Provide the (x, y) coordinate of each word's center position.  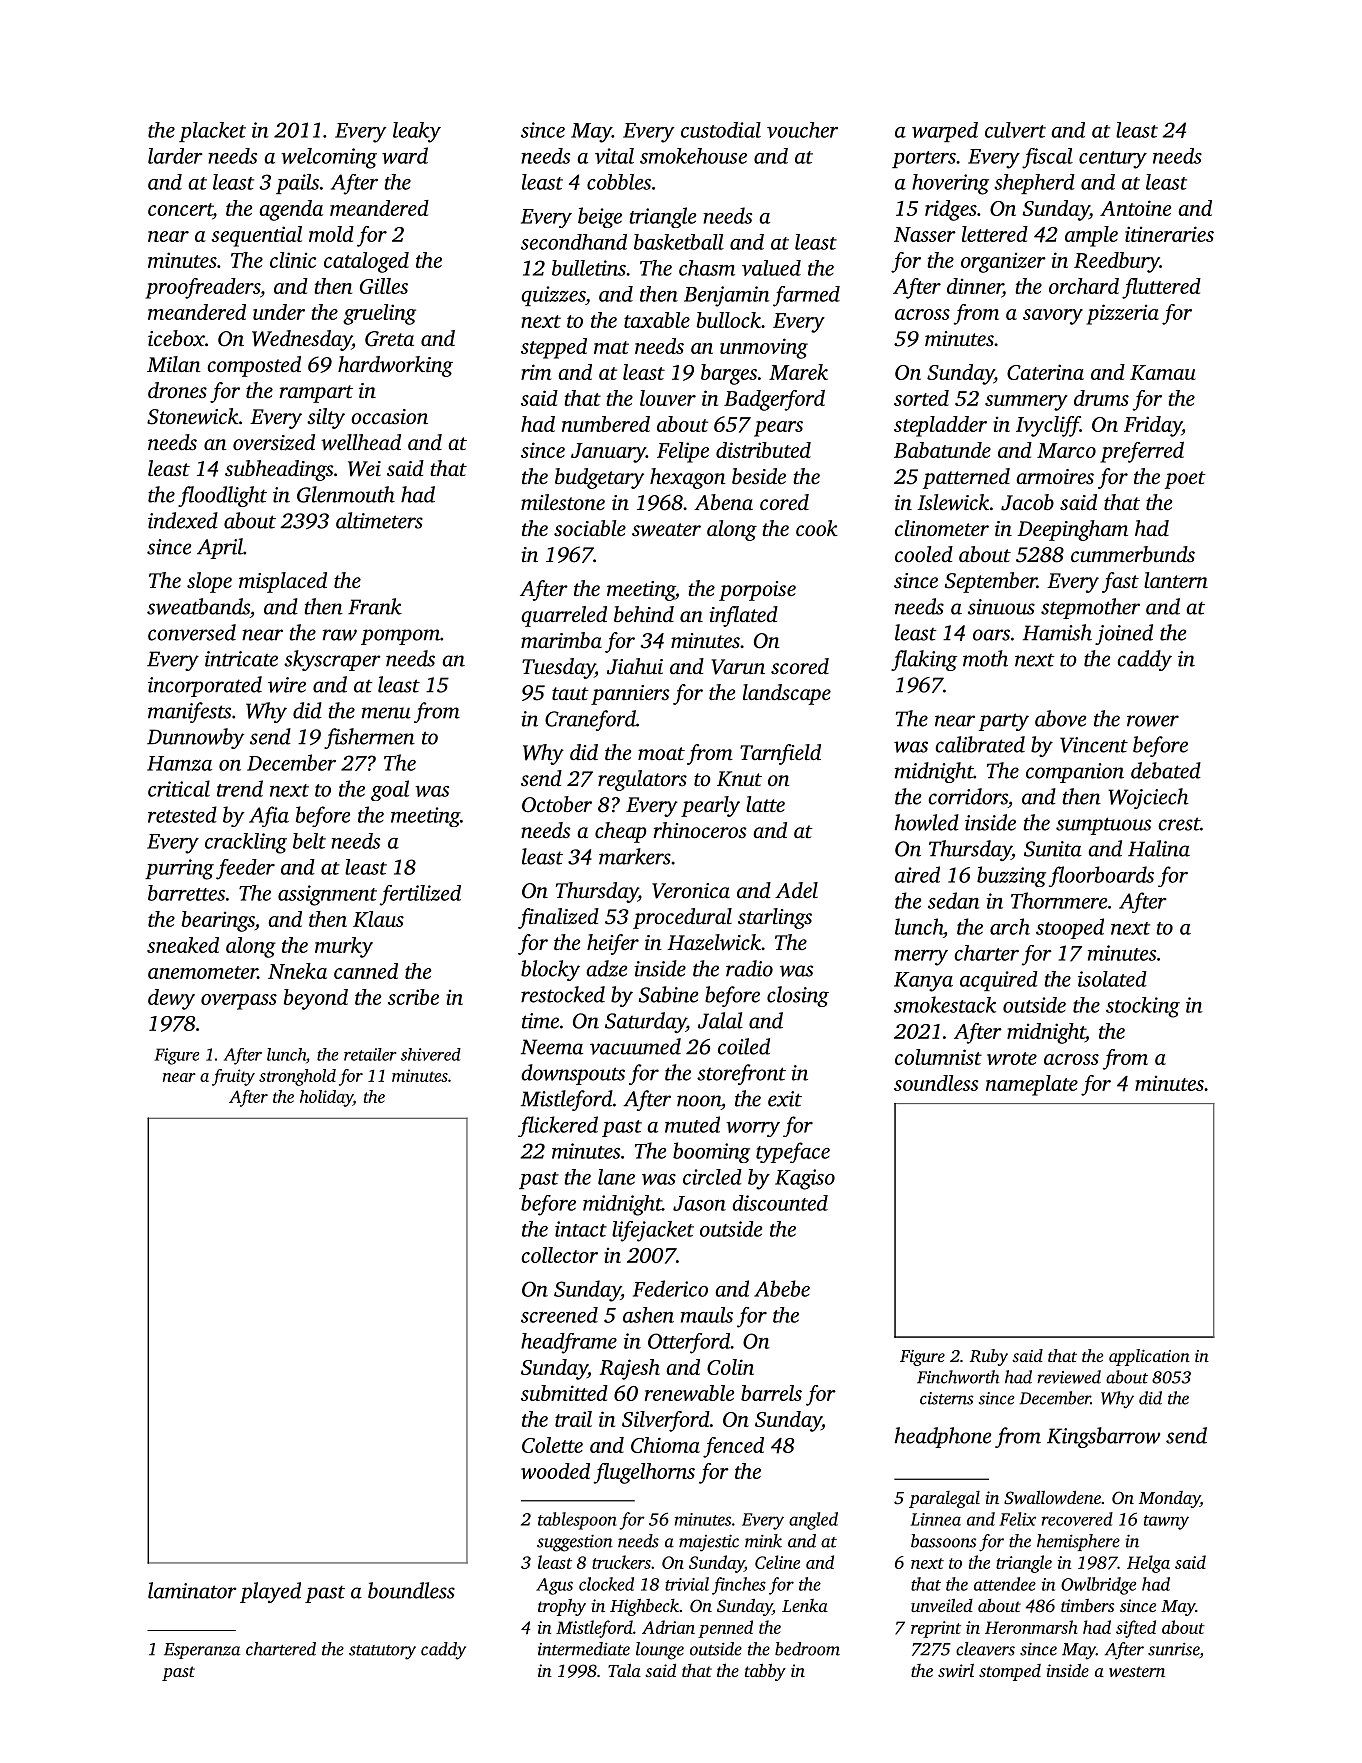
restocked (563, 994)
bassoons (943, 1541)
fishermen (369, 738)
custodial (721, 130)
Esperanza (202, 1651)
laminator (192, 1590)
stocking (1143, 1007)
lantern (1176, 580)
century (1113, 160)
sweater (666, 530)
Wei (364, 469)
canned (366, 971)
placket (212, 132)
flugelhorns (644, 1473)
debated (1166, 770)
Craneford (590, 720)
